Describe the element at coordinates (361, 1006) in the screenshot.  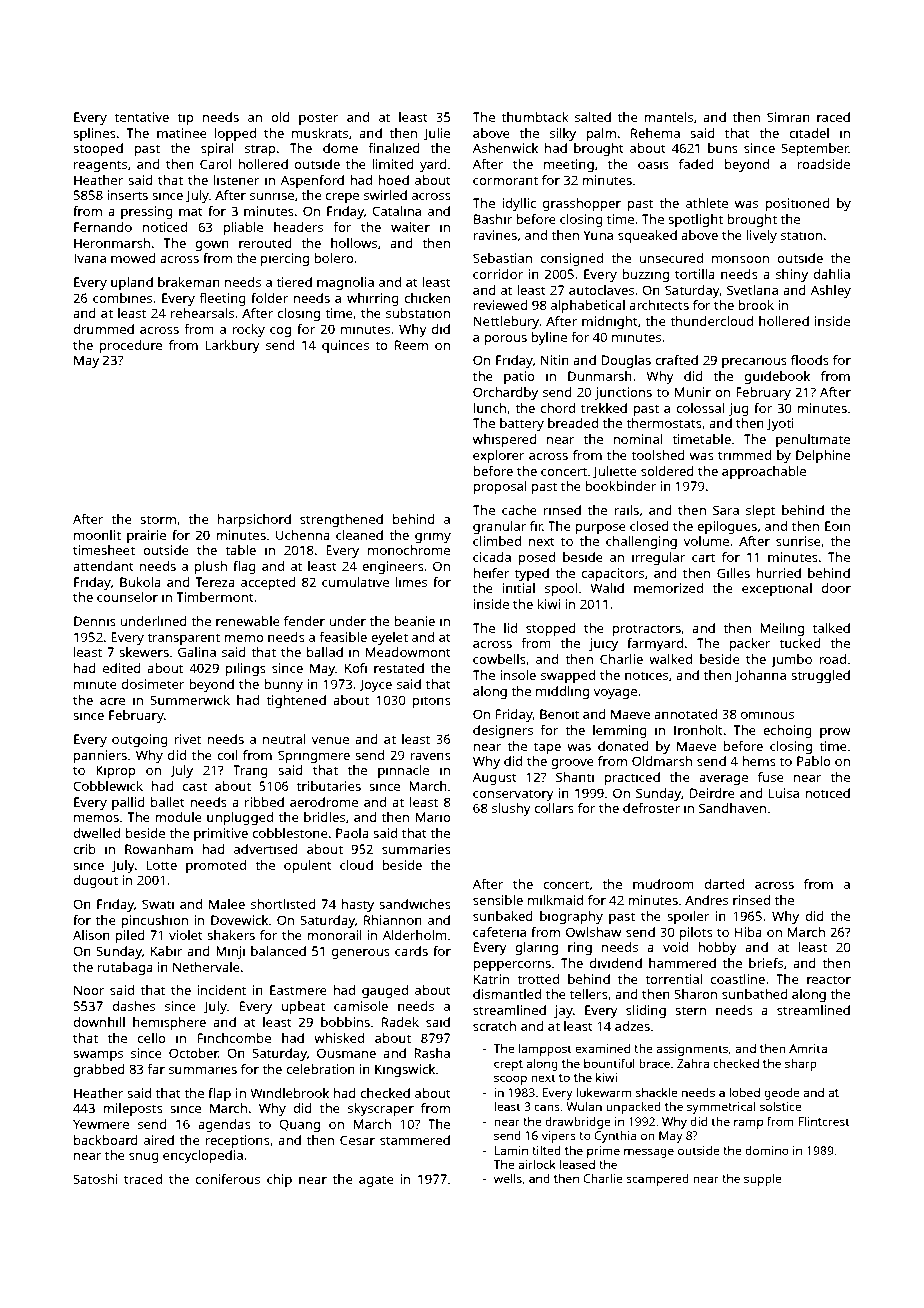
I see `camisole` at that location.
